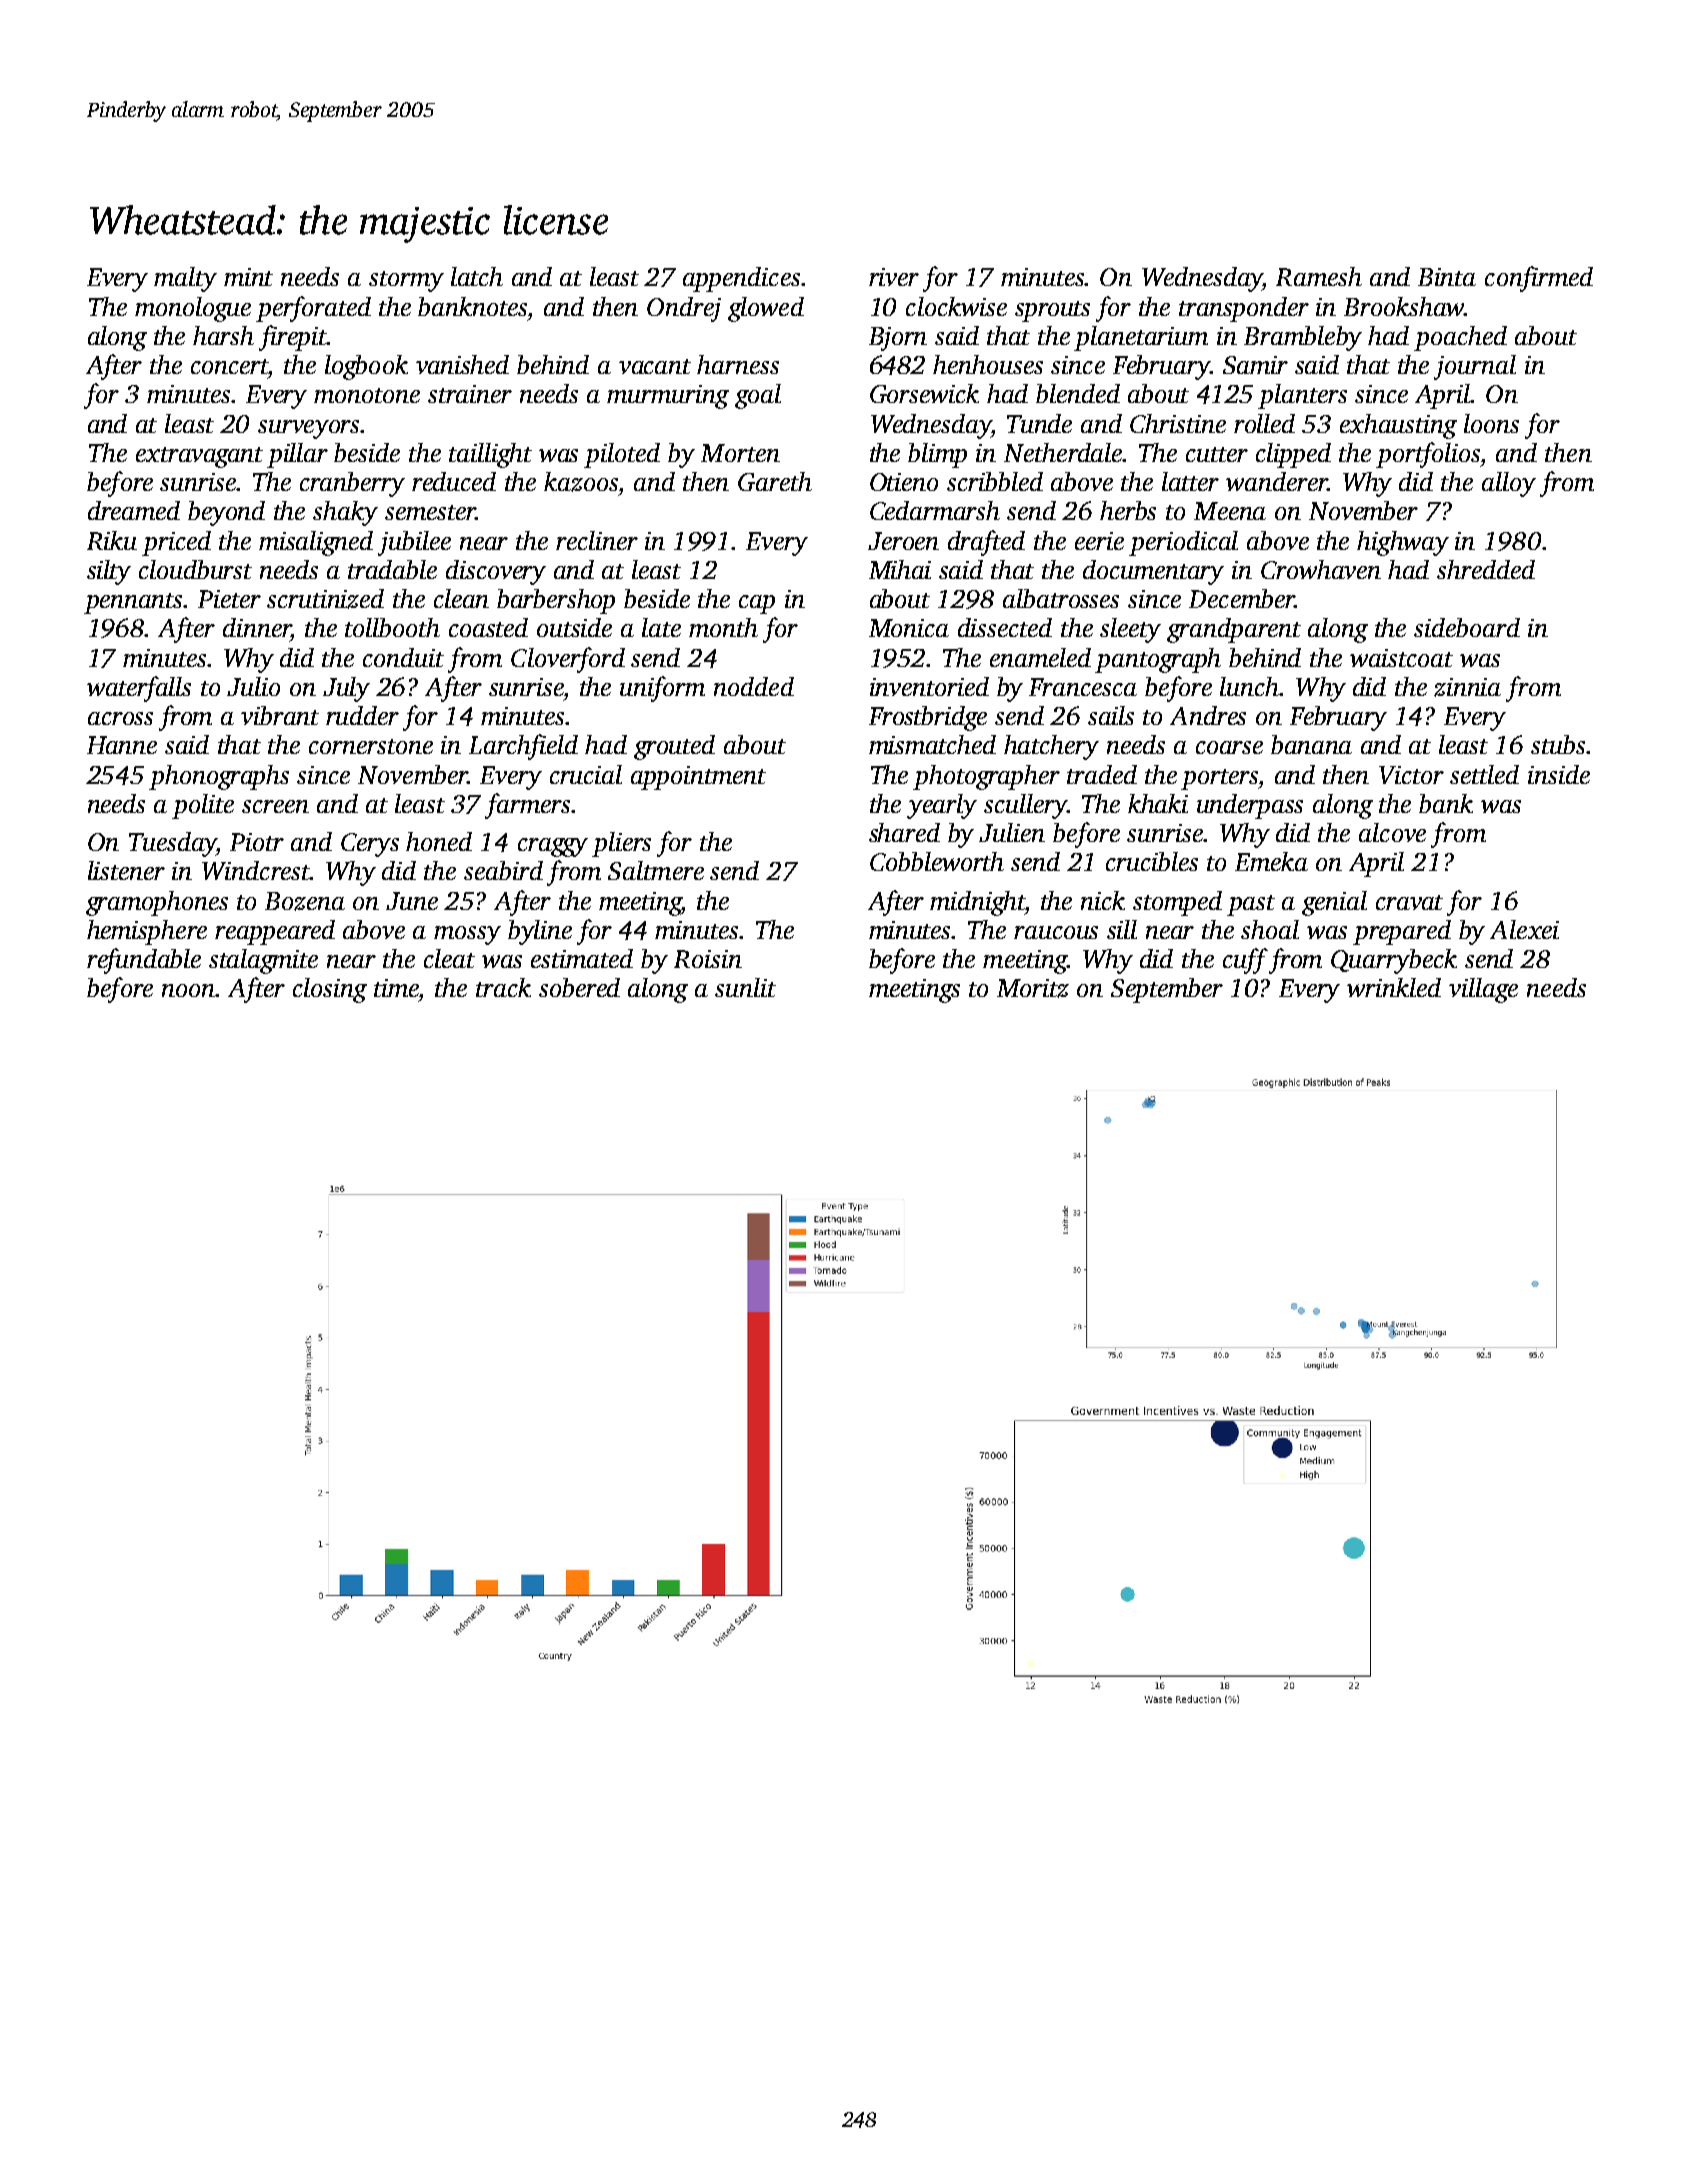 This screenshot has width=1683, height=2178. Describe the element at coordinates (540, 932) in the screenshot. I see `byline` at that location.
